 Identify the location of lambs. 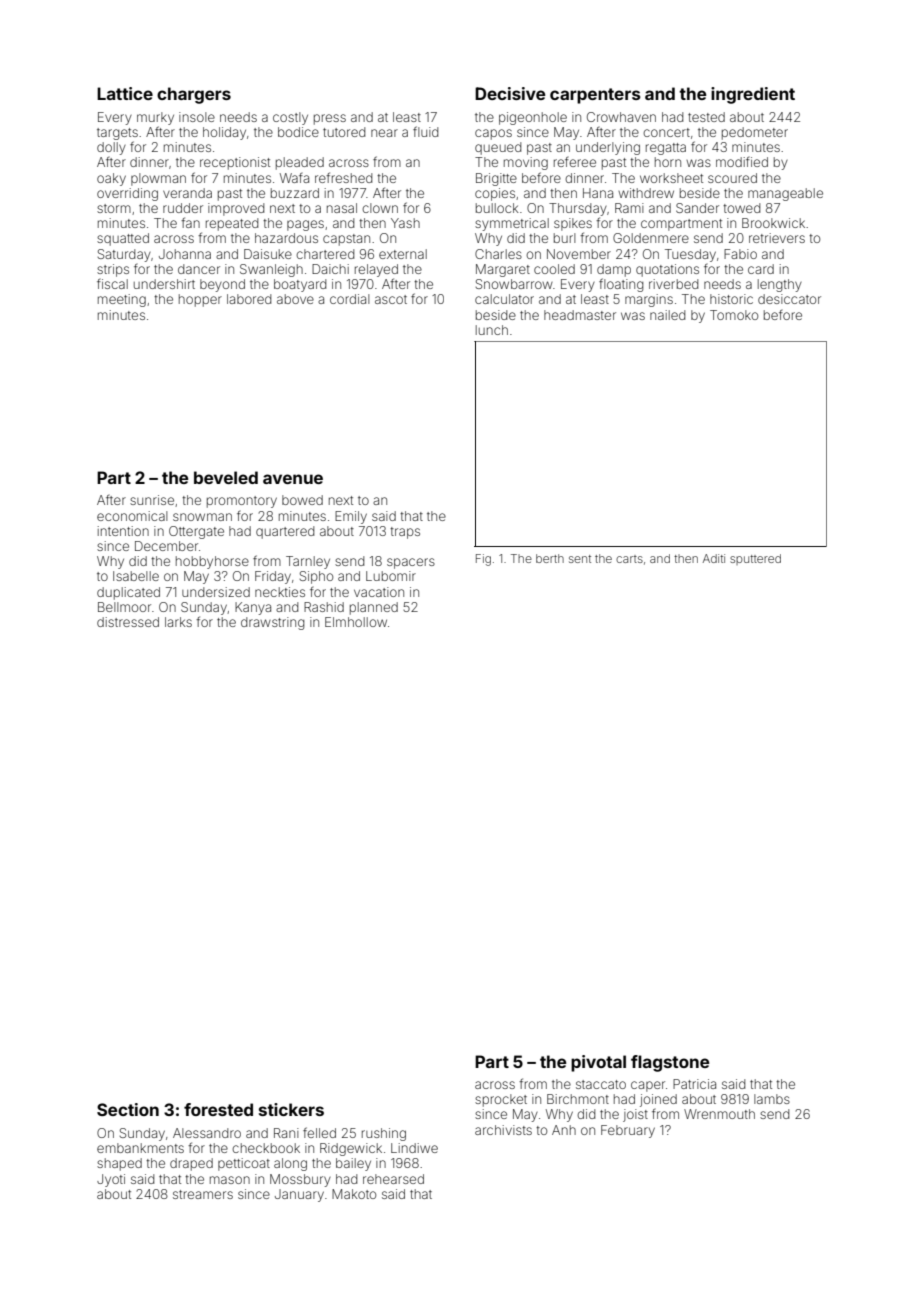
(772, 1099).
